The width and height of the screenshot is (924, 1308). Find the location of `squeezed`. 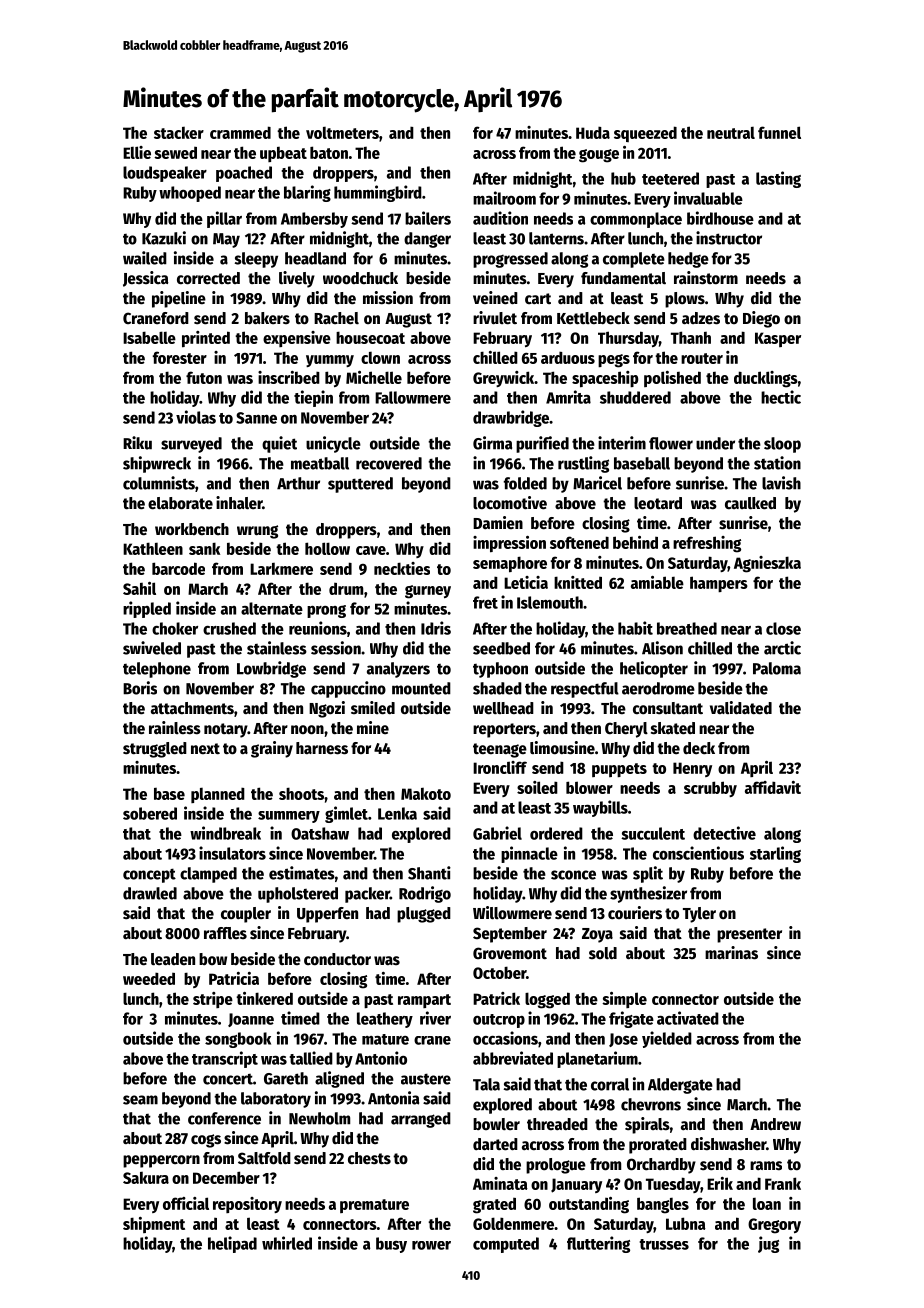

squeezed is located at coordinates (645, 134).
